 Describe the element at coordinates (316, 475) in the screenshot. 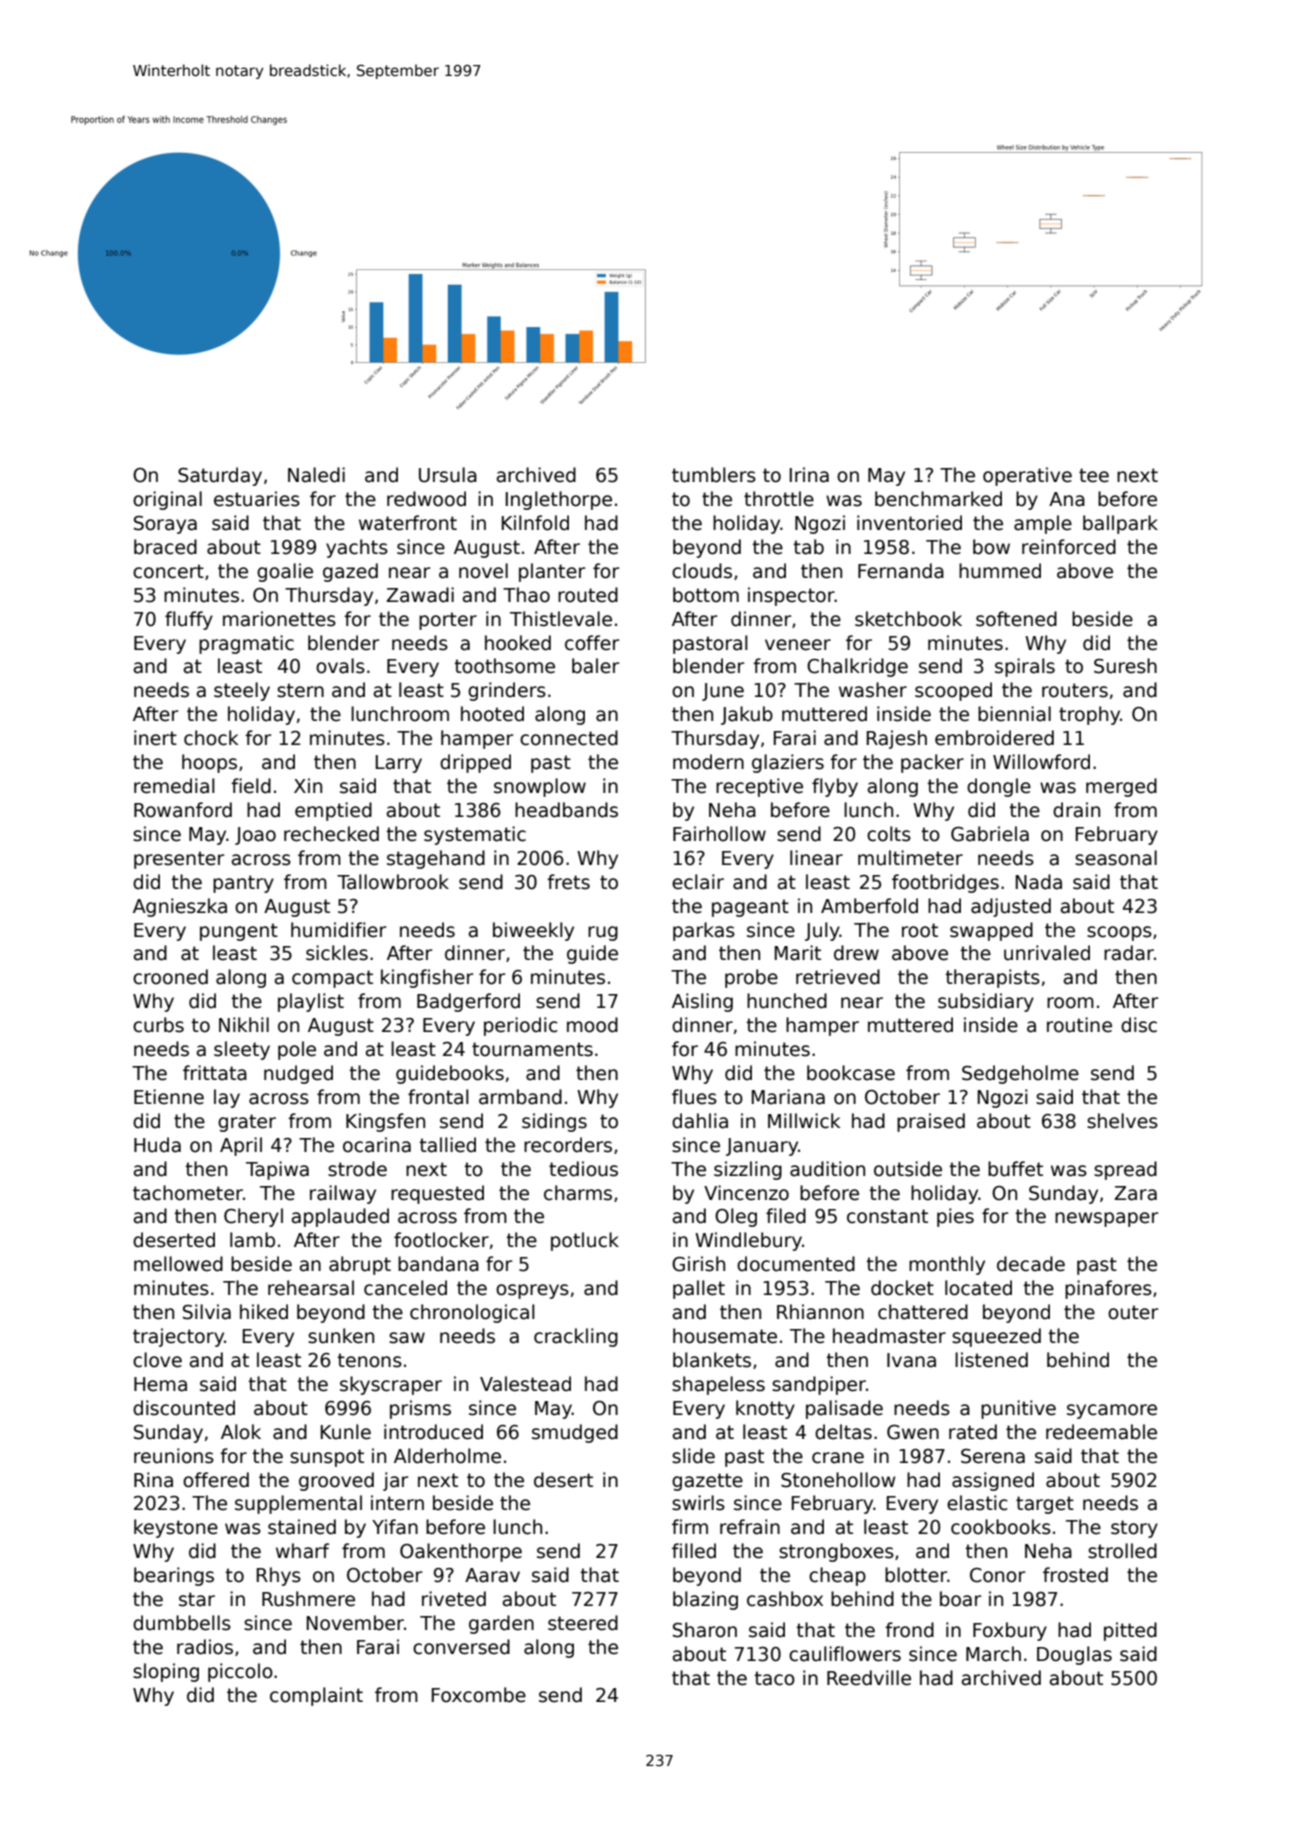

I see `Naledi` at that location.
